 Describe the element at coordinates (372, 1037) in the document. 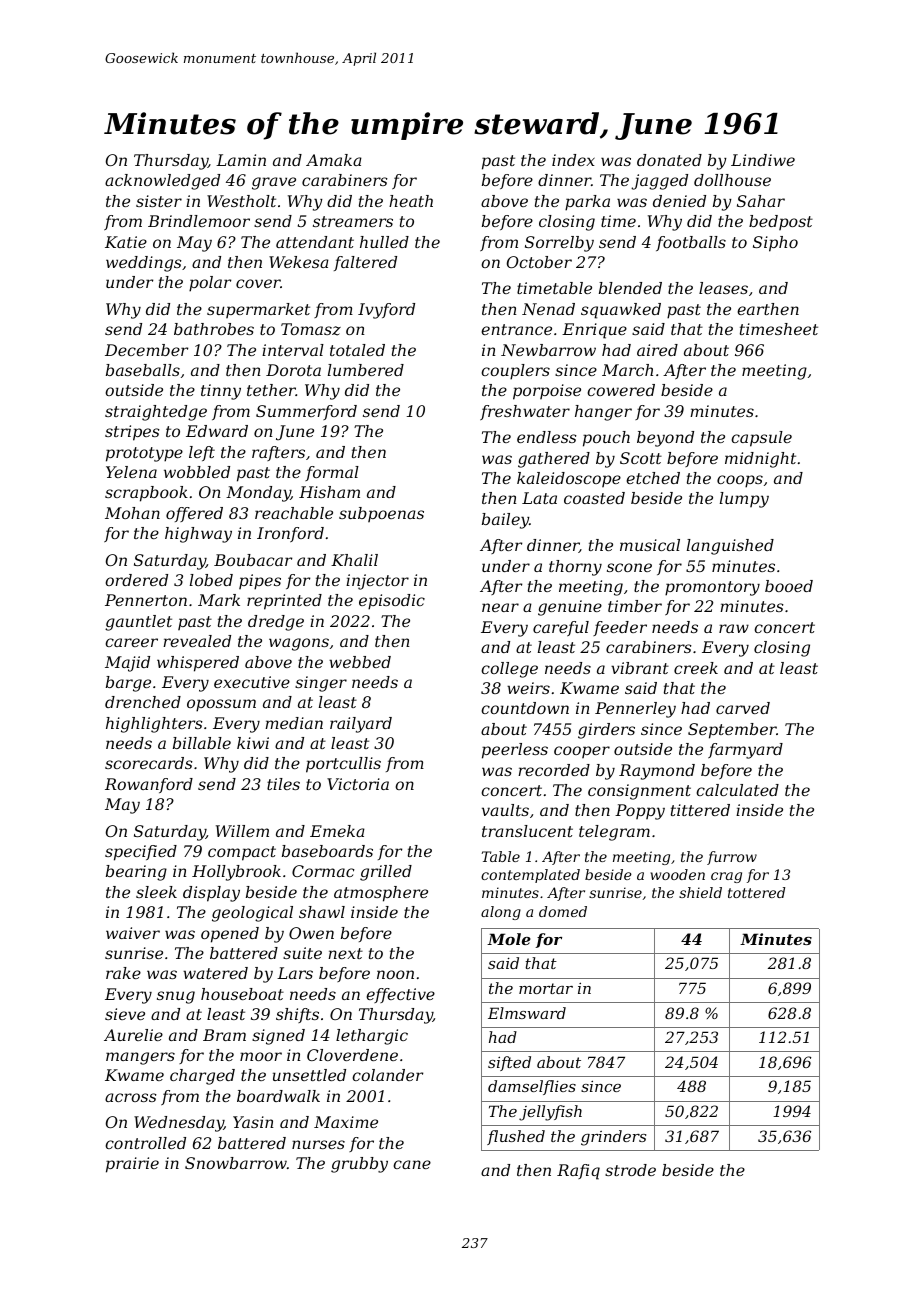

I see `lethargic` at that location.
